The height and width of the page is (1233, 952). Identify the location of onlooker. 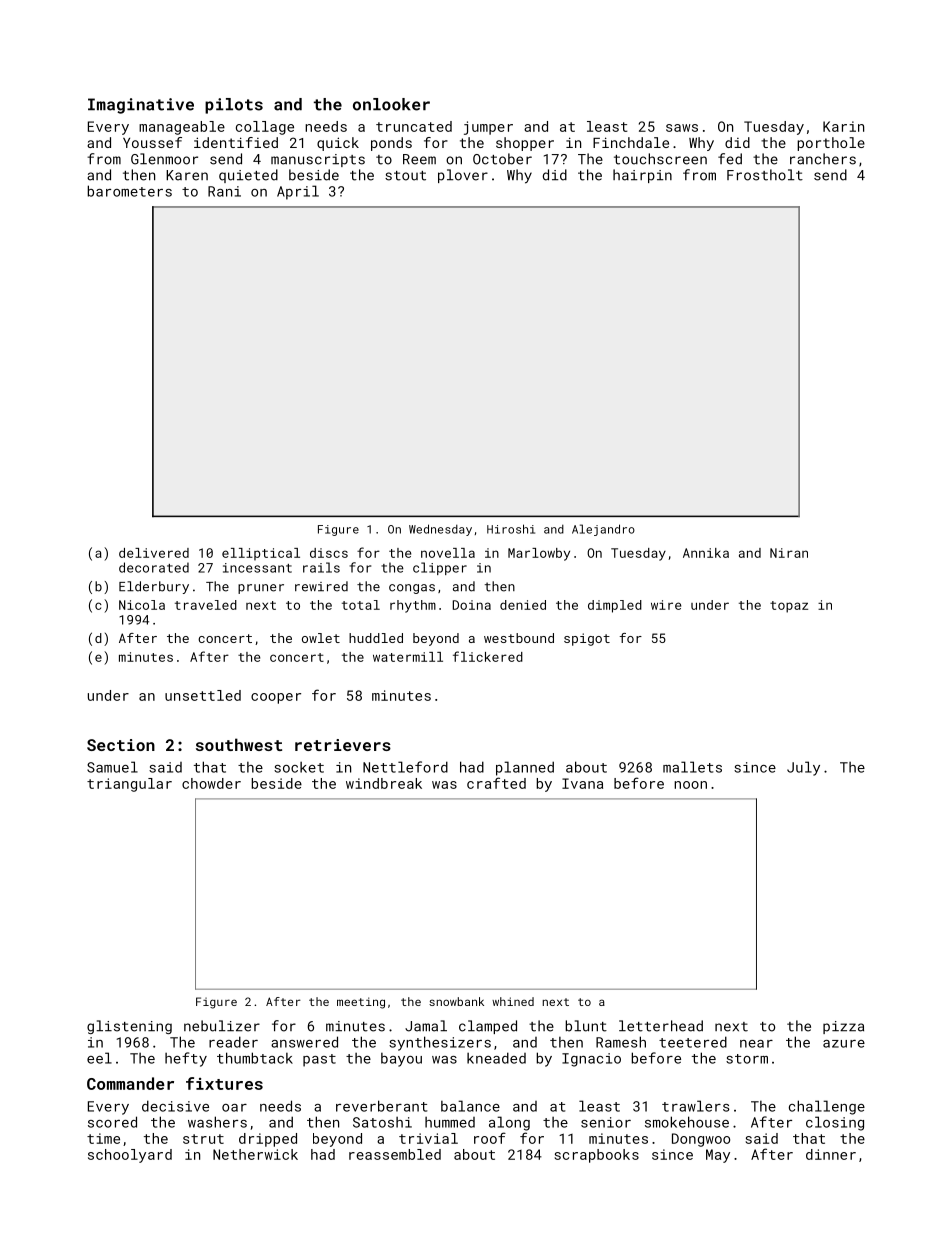
(391, 104).
